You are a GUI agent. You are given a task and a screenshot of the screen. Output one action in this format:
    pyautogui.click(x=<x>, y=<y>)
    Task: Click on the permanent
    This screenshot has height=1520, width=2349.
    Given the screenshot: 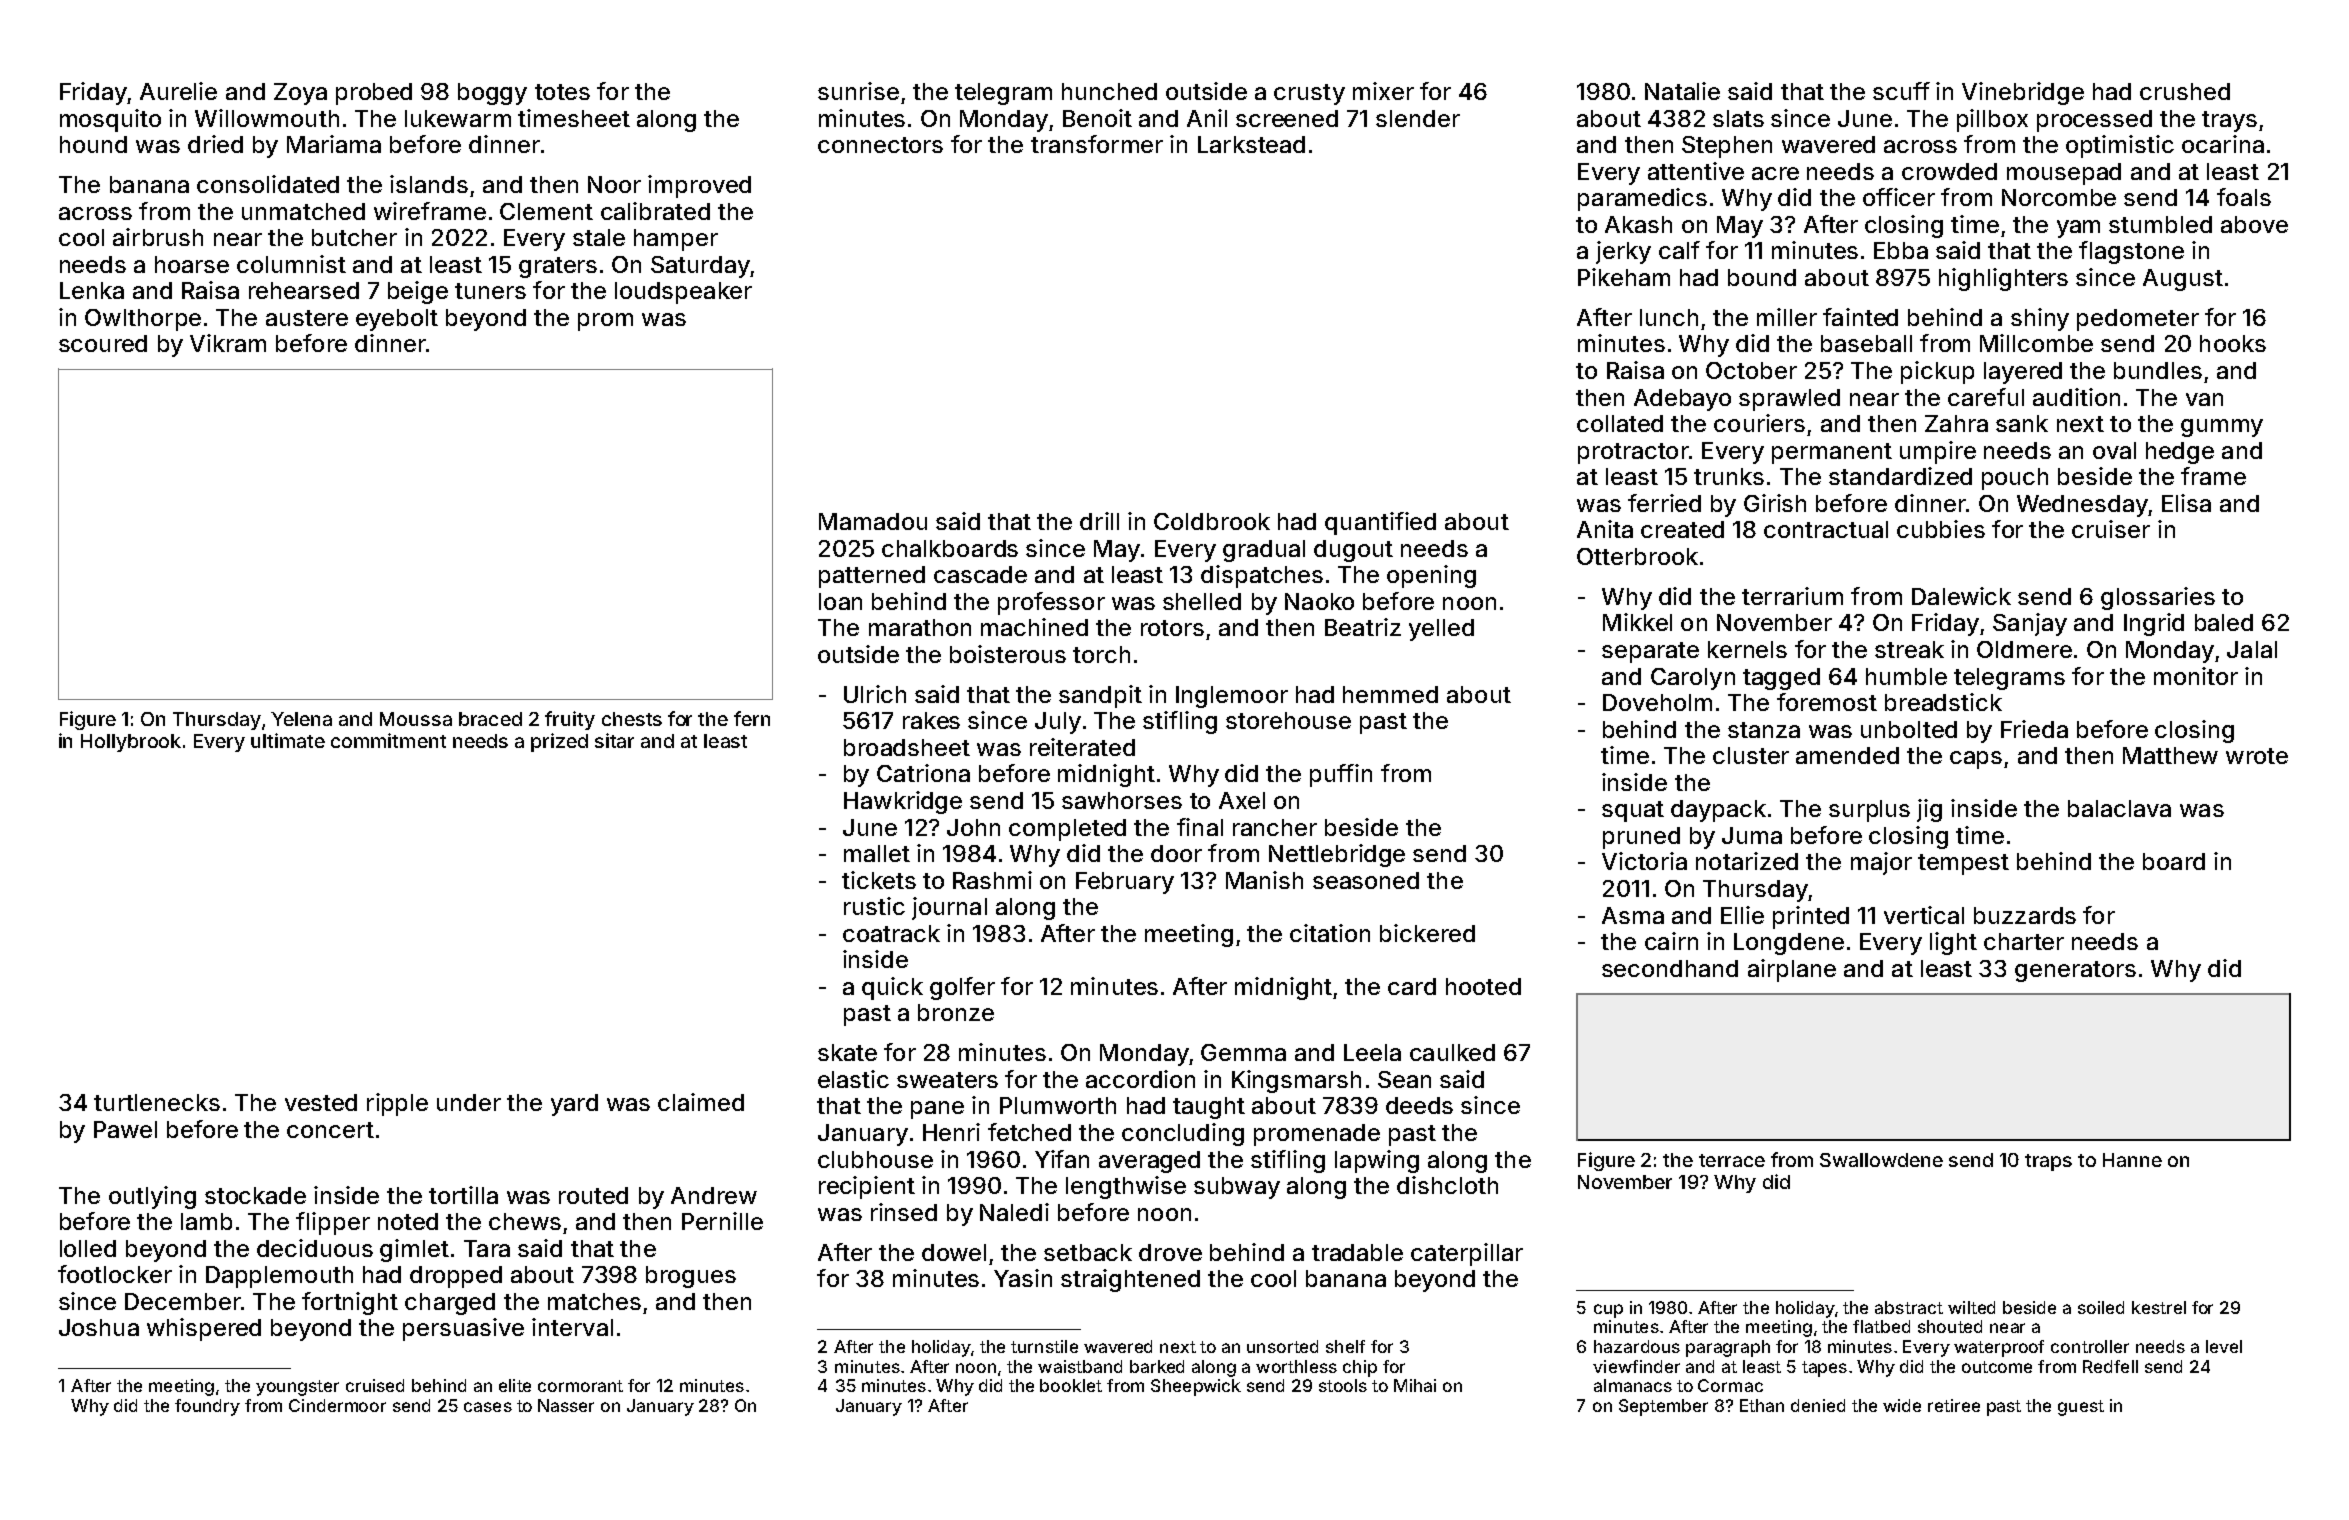 What is the action you would take?
    pyautogui.click(x=1832, y=453)
